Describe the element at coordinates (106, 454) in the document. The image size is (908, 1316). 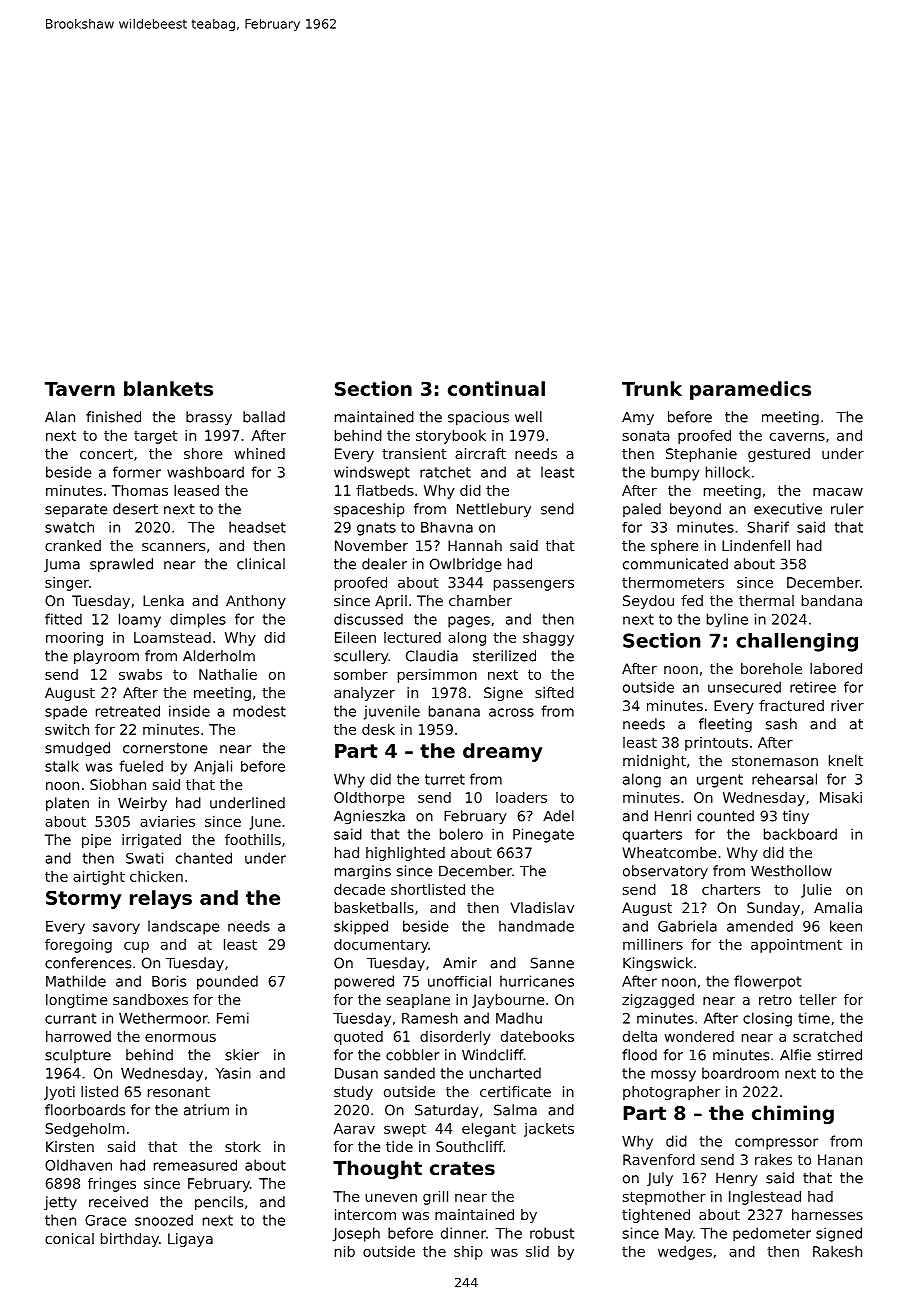
I see `concert` at that location.
